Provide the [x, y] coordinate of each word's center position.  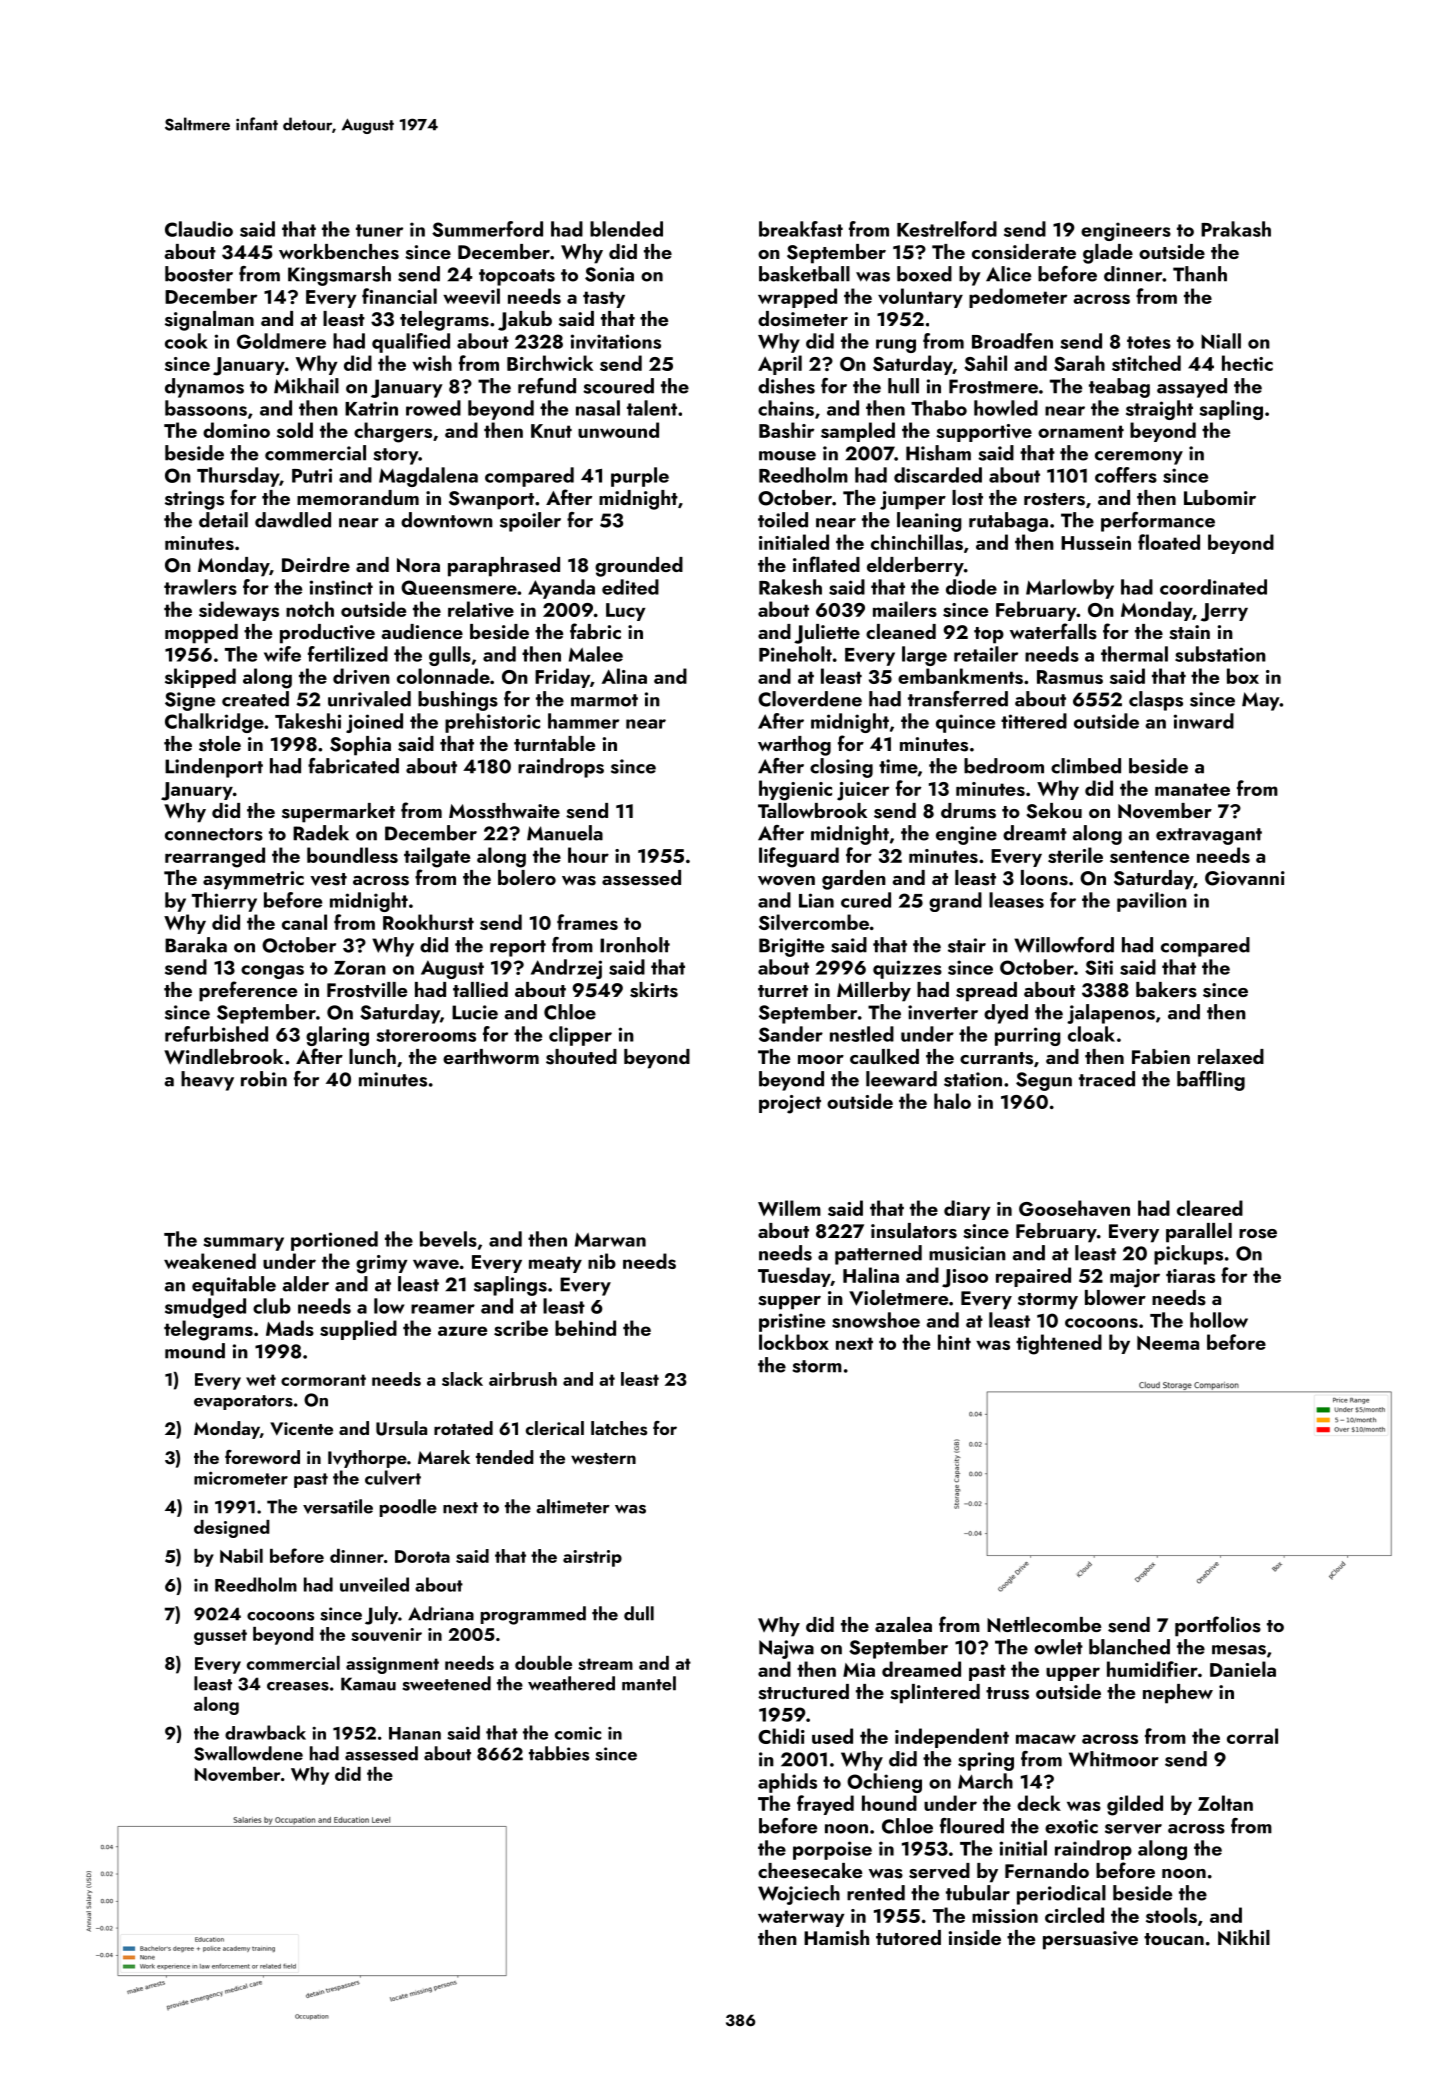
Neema [1168, 1343]
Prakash [1236, 229]
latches [619, 1428]
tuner [379, 230]
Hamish [836, 1938]
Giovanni [1245, 878]
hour [588, 855]
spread [986, 992]
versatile [338, 1506]
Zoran [360, 968]
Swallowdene [248, 1753]
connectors [214, 834]
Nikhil [1244, 1938]
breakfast [801, 229]
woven [786, 881]
